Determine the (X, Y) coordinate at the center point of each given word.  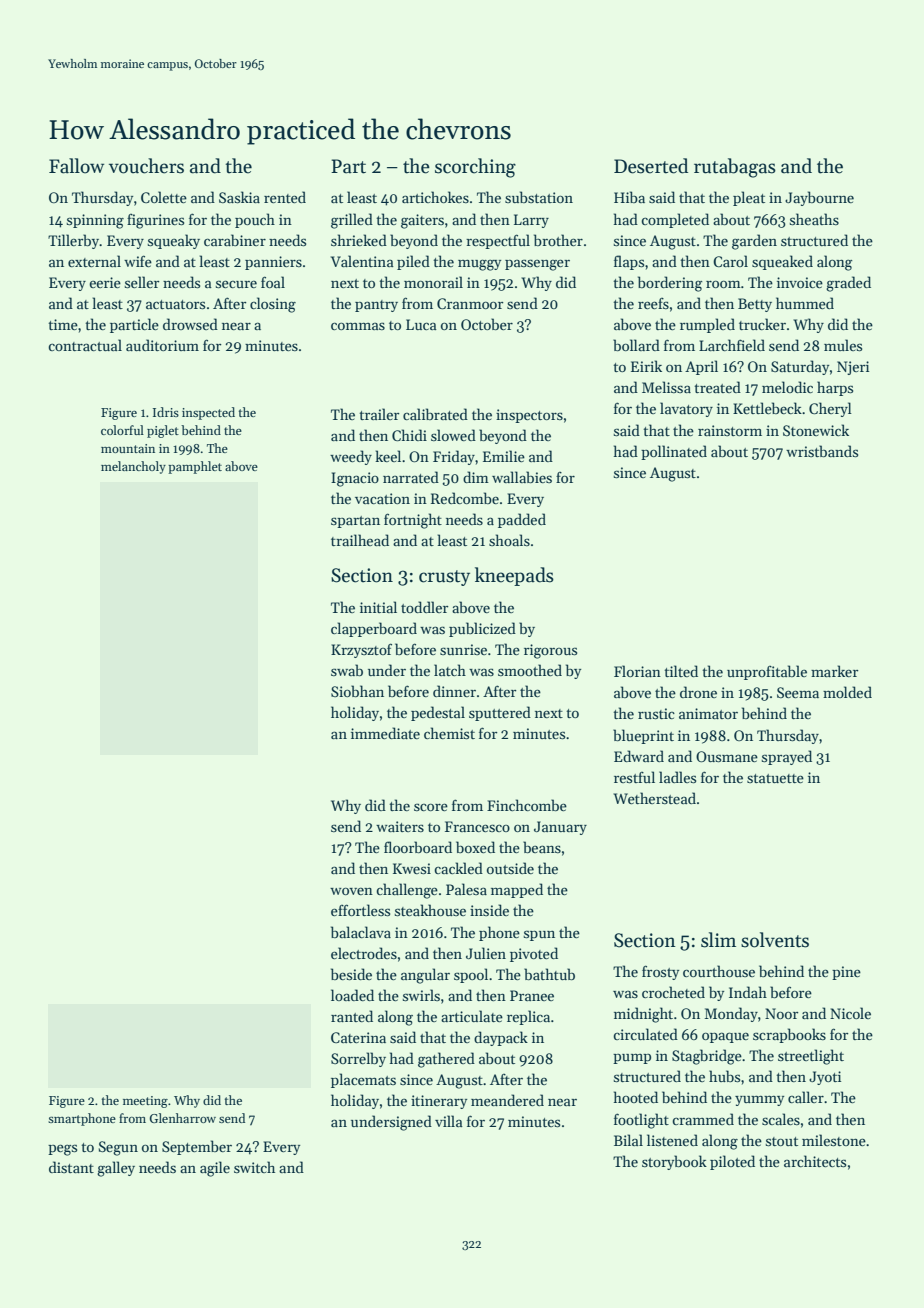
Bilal (628, 1140)
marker (834, 671)
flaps (629, 262)
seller (142, 282)
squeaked (782, 262)
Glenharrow (183, 1118)
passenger (537, 265)
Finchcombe (527, 805)
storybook (674, 1162)
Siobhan (357, 691)
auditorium (162, 345)
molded (847, 692)
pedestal (438, 713)
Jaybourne (819, 198)
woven (351, 891)
